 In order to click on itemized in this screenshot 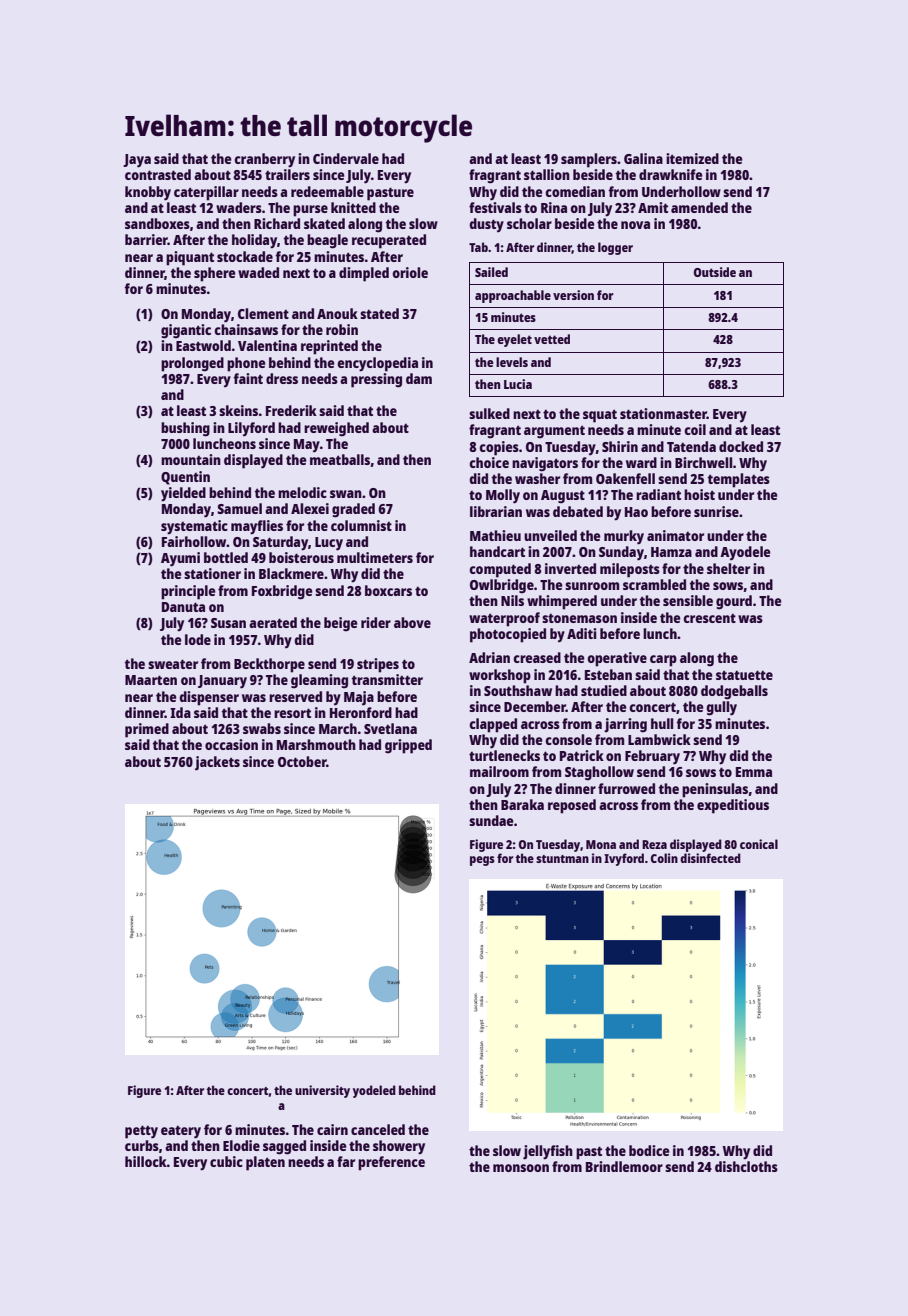, I will do `click(692, 158)`.
